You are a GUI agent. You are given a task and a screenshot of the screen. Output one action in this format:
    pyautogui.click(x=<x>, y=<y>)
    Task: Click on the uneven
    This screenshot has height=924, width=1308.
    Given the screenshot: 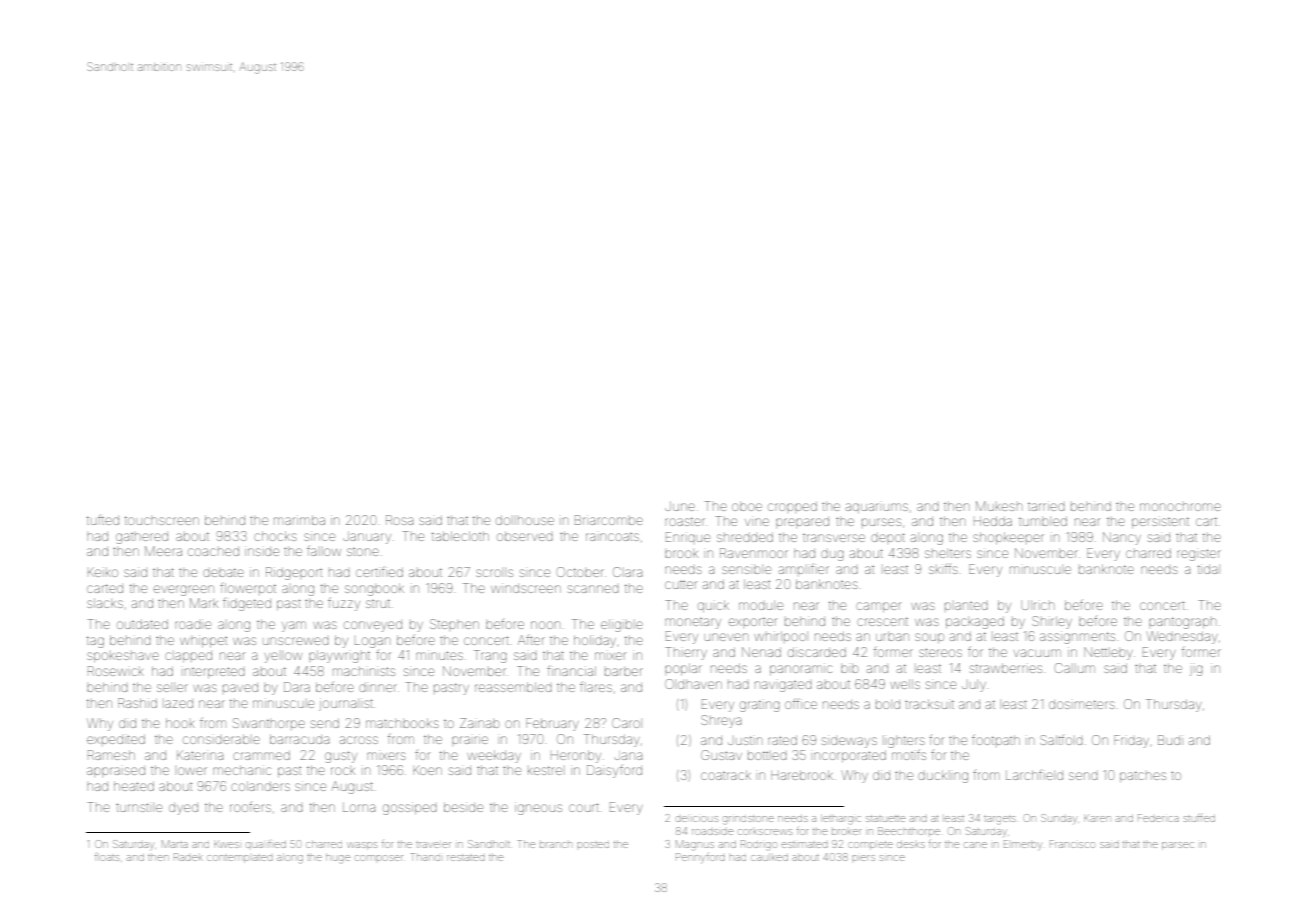 What is the action you would take?
    pyautogui.click(x=726, y=637)
